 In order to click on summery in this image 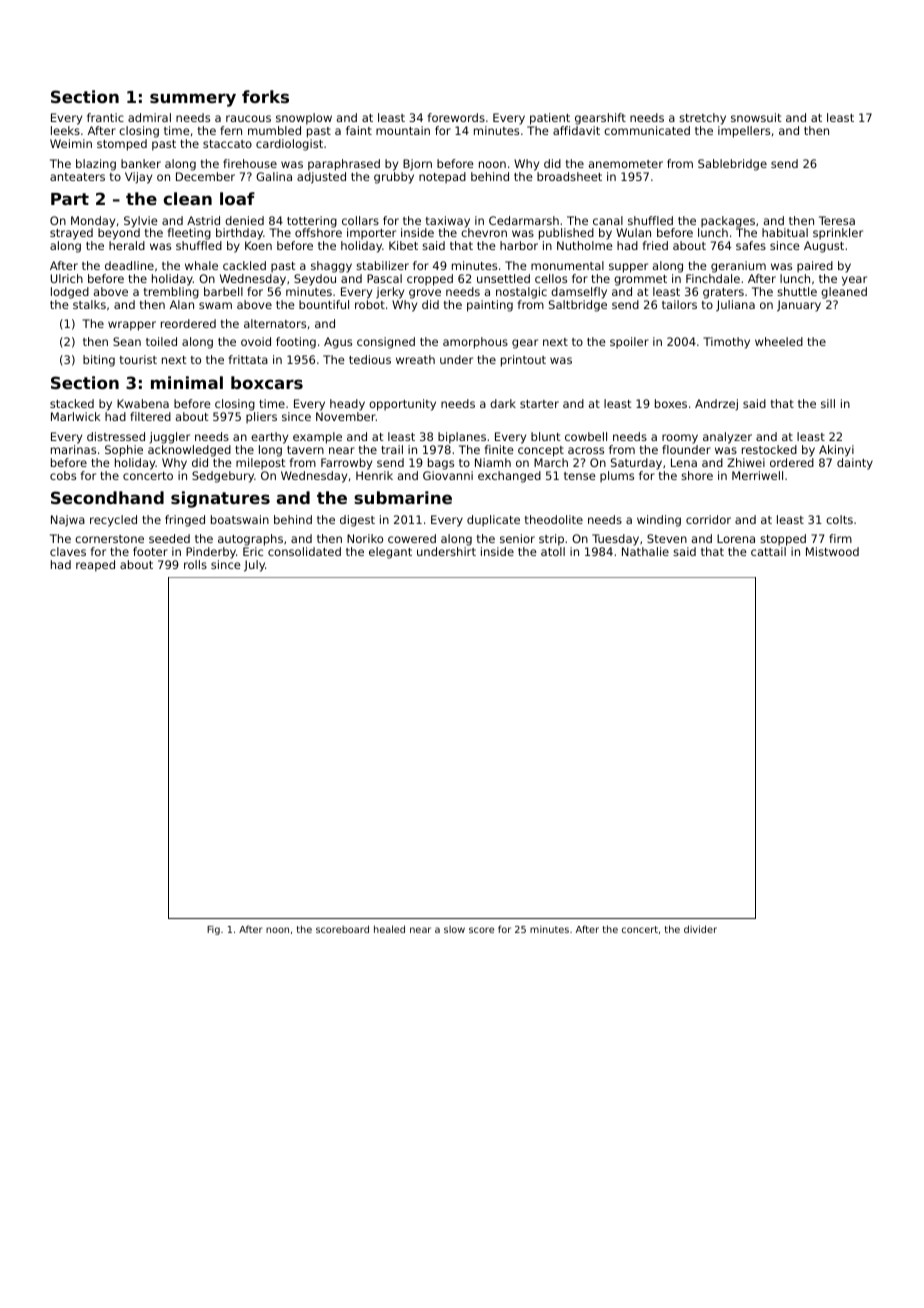, I will do `click(193, 100)`.
